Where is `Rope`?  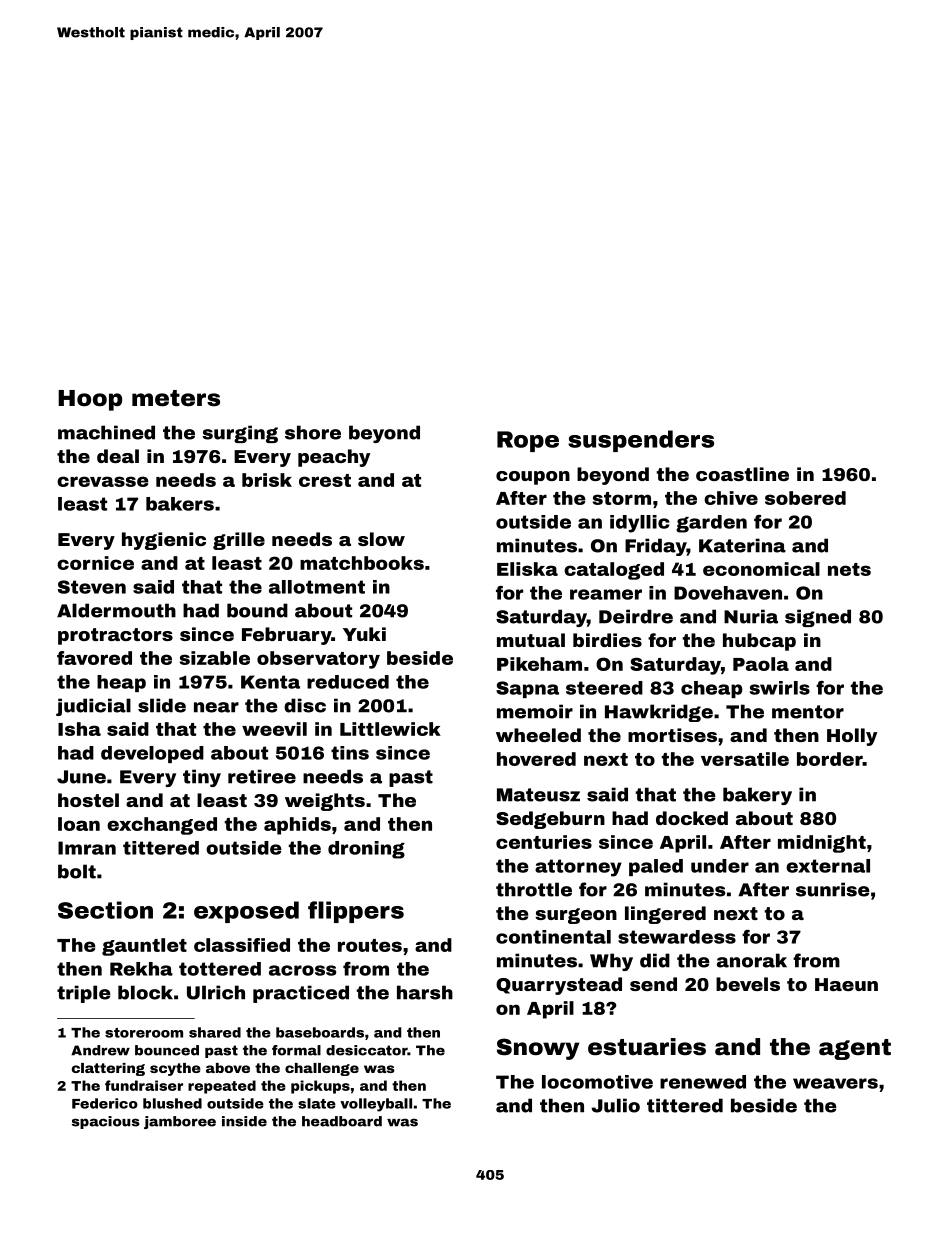 Rope is located at coordinates (528, 441).
